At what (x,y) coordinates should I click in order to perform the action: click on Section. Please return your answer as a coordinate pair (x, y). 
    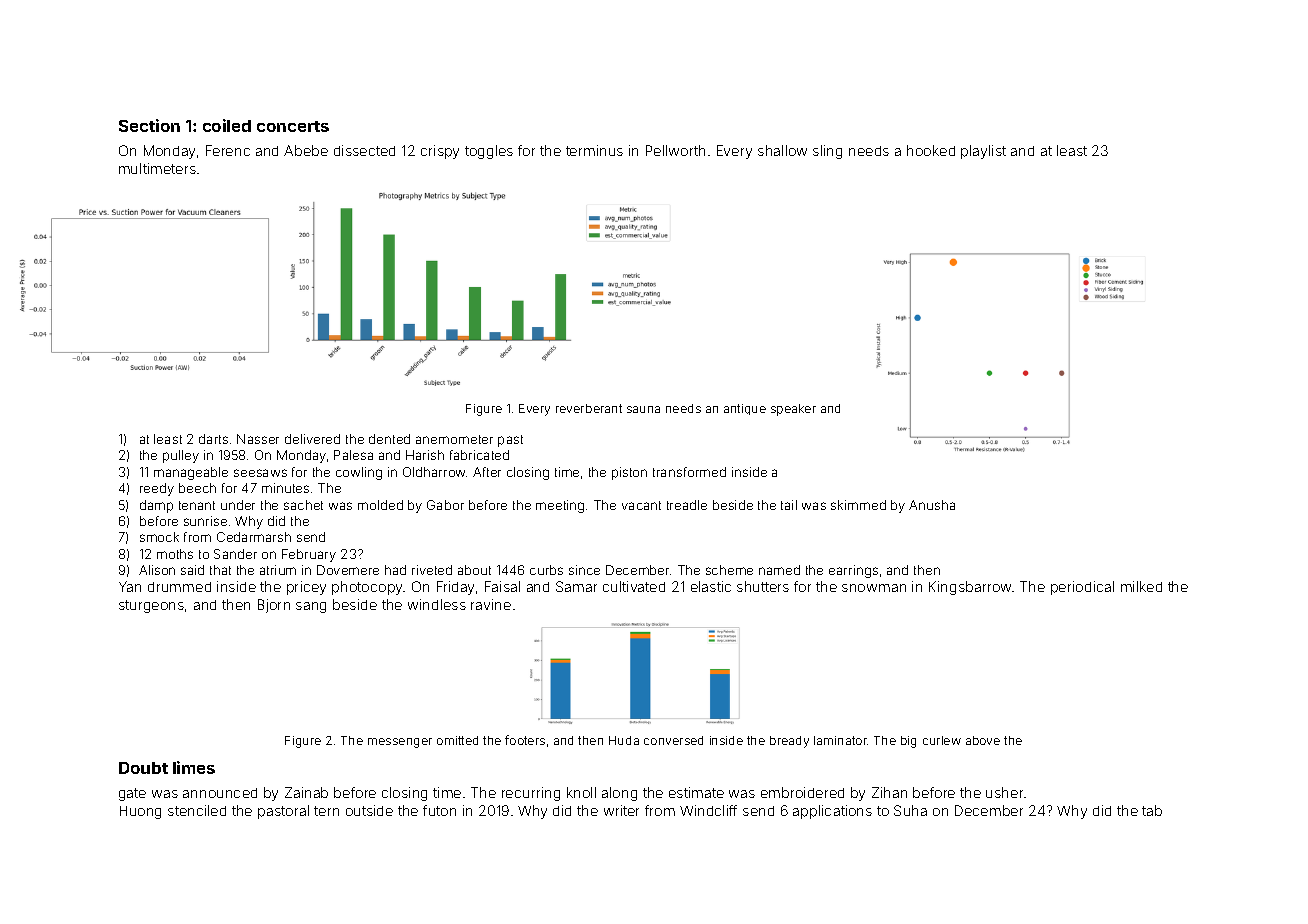
    Looking at the image, I should click on (149, 125).
